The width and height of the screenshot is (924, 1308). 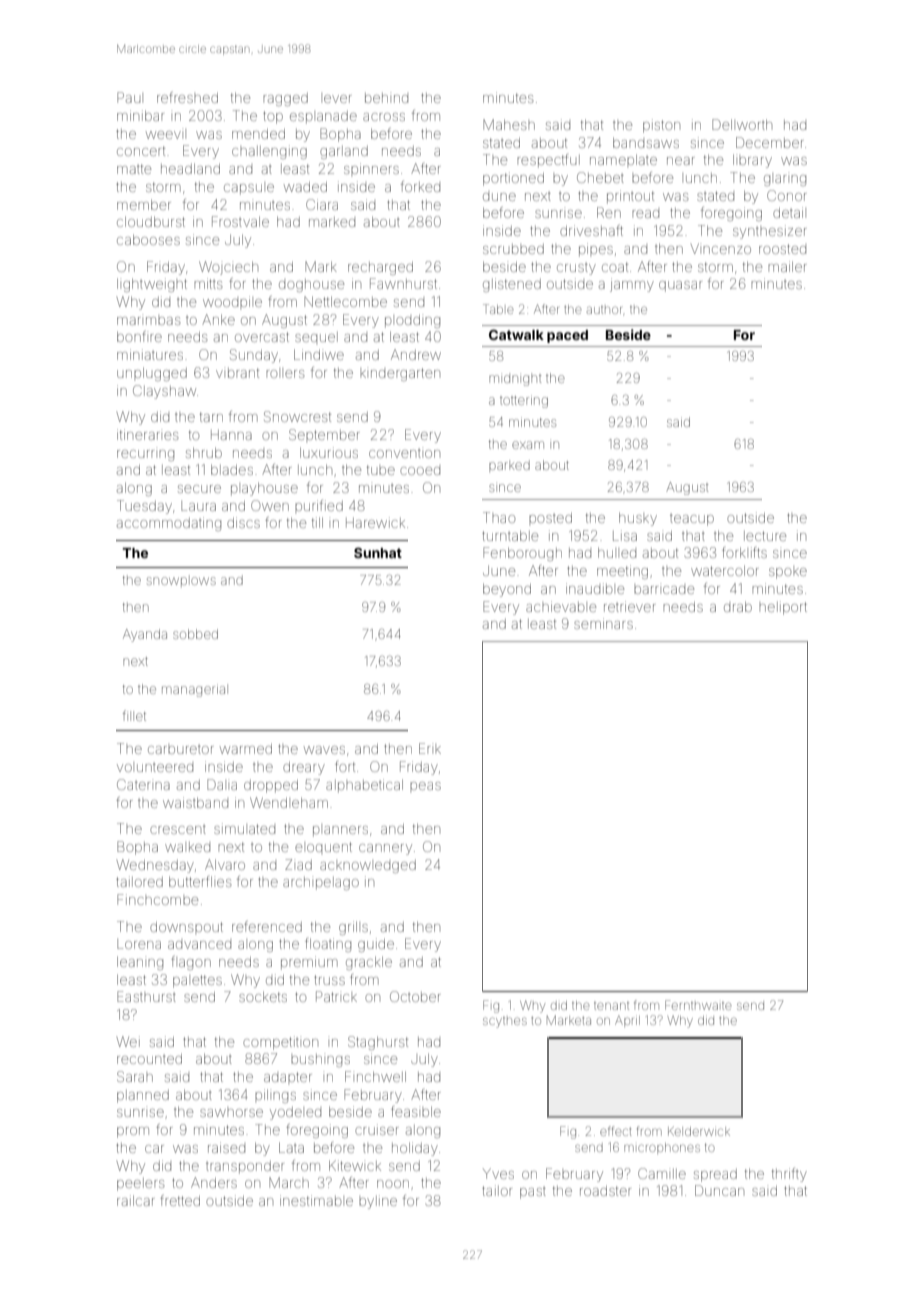 What do you see at coordinates (611, 1006) in the screenshot?
I see `tenant` at bounding box center [611, 1006].
